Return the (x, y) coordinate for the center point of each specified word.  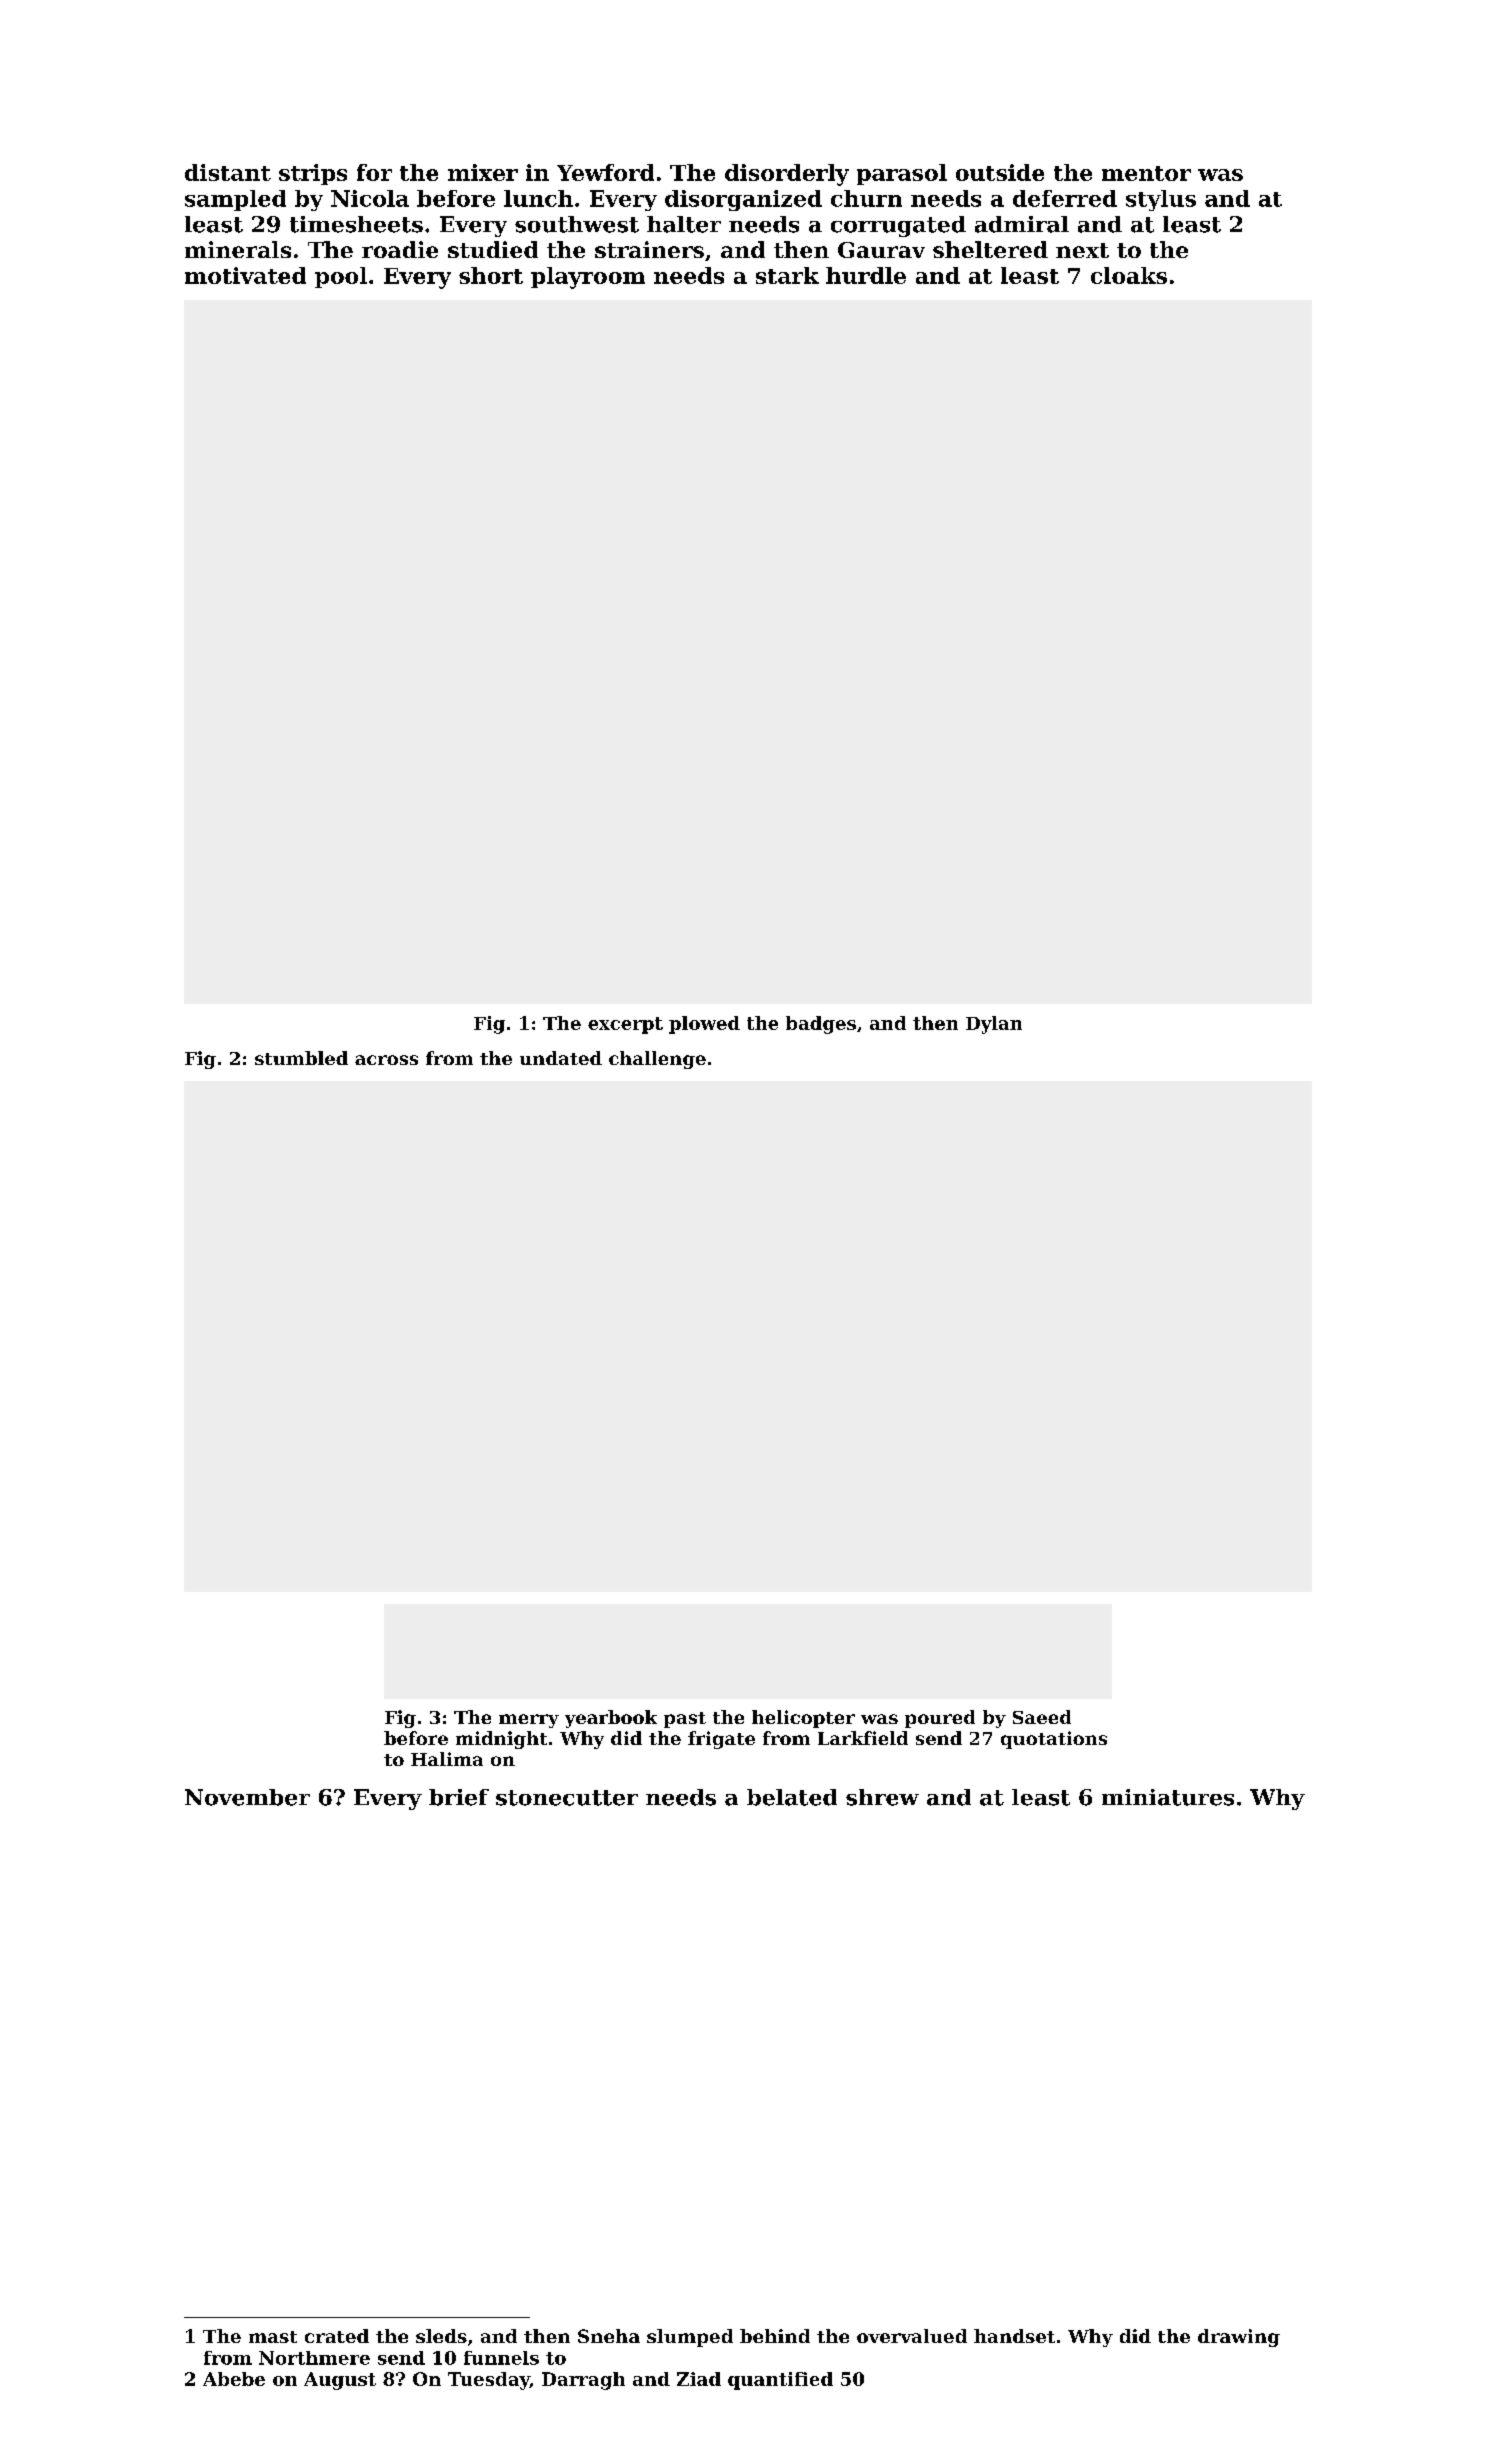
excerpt (625, 1025)
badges (821, 1025)
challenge (657, 1060)
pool (341, 277)
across (386, 1060)
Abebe (234, 2379)
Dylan (994, 1025)
